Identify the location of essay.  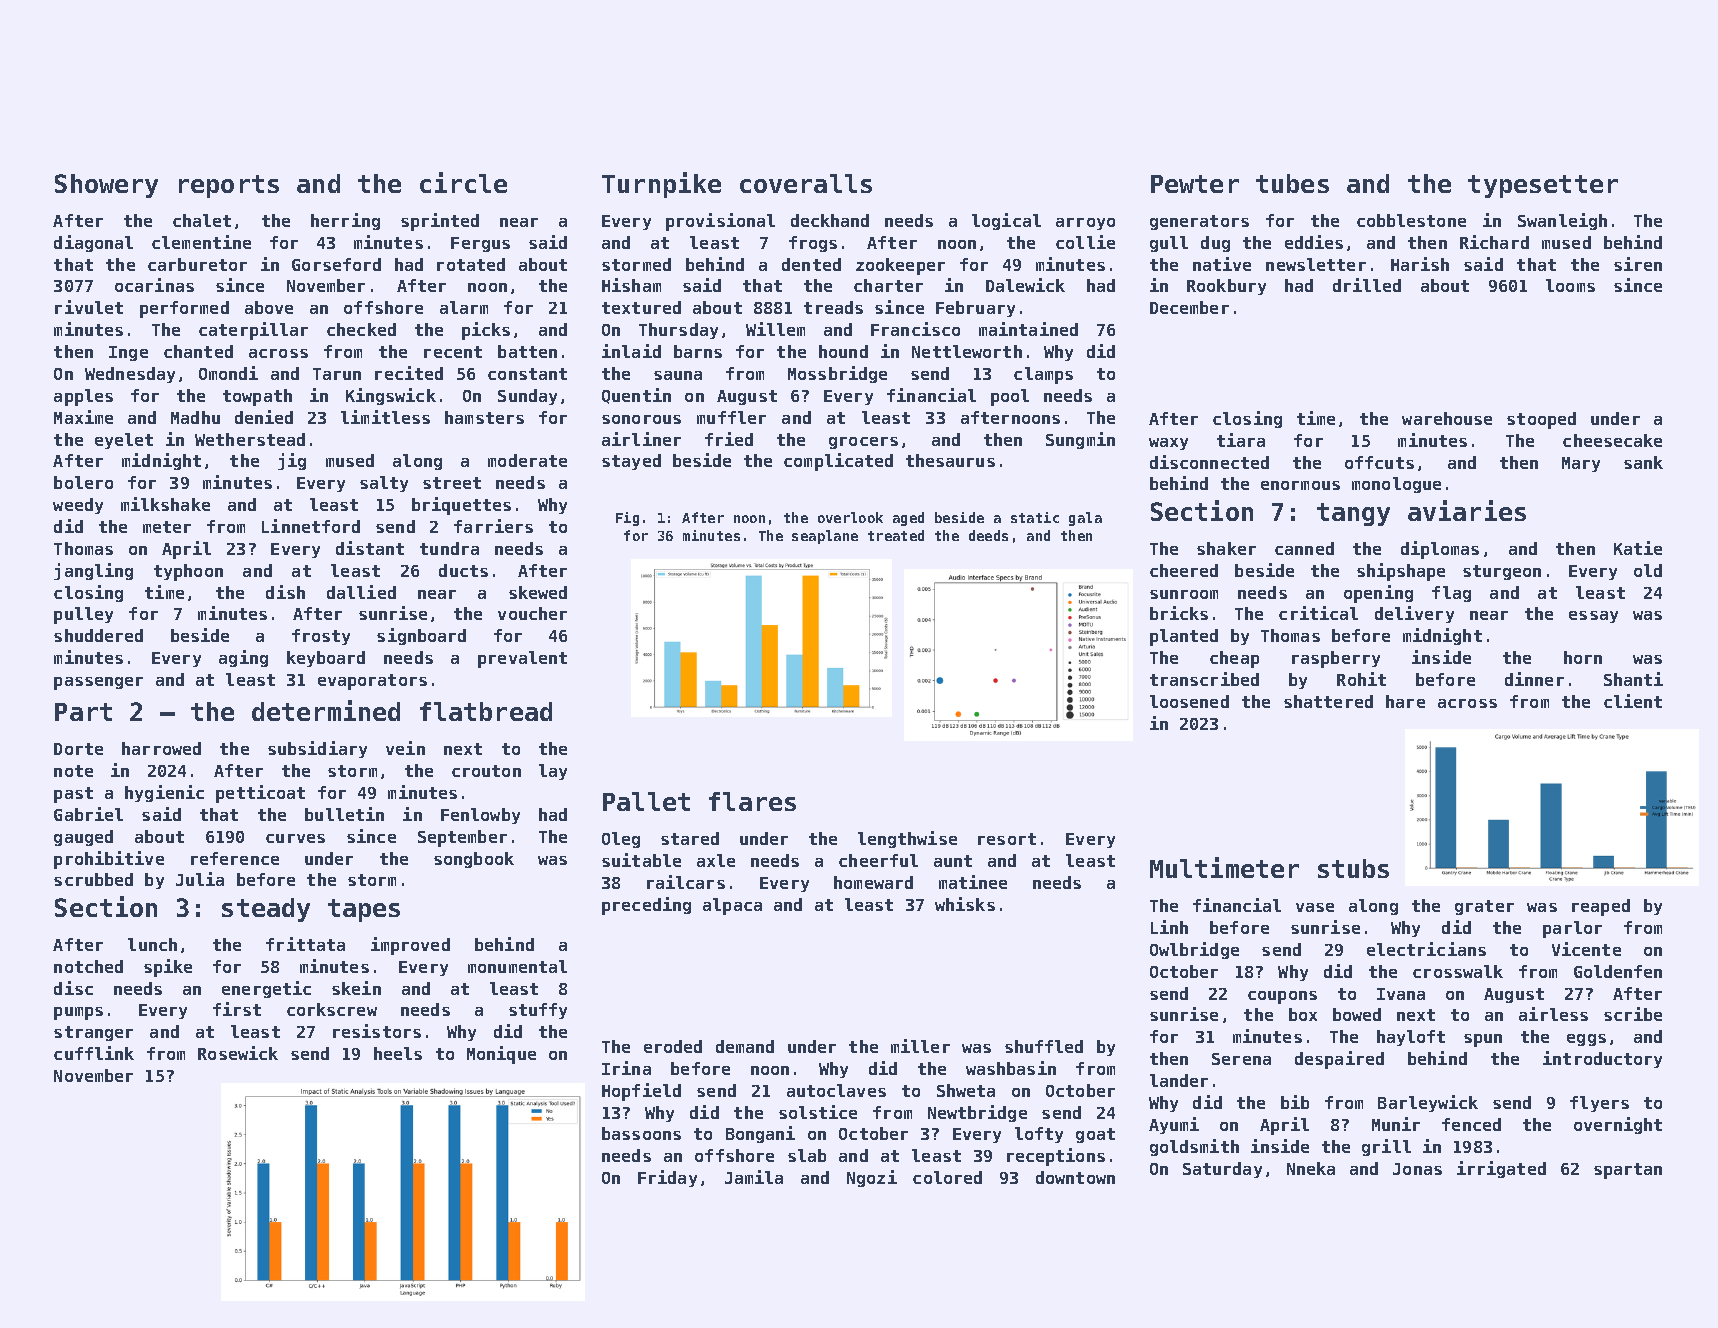
(1593, 617).
